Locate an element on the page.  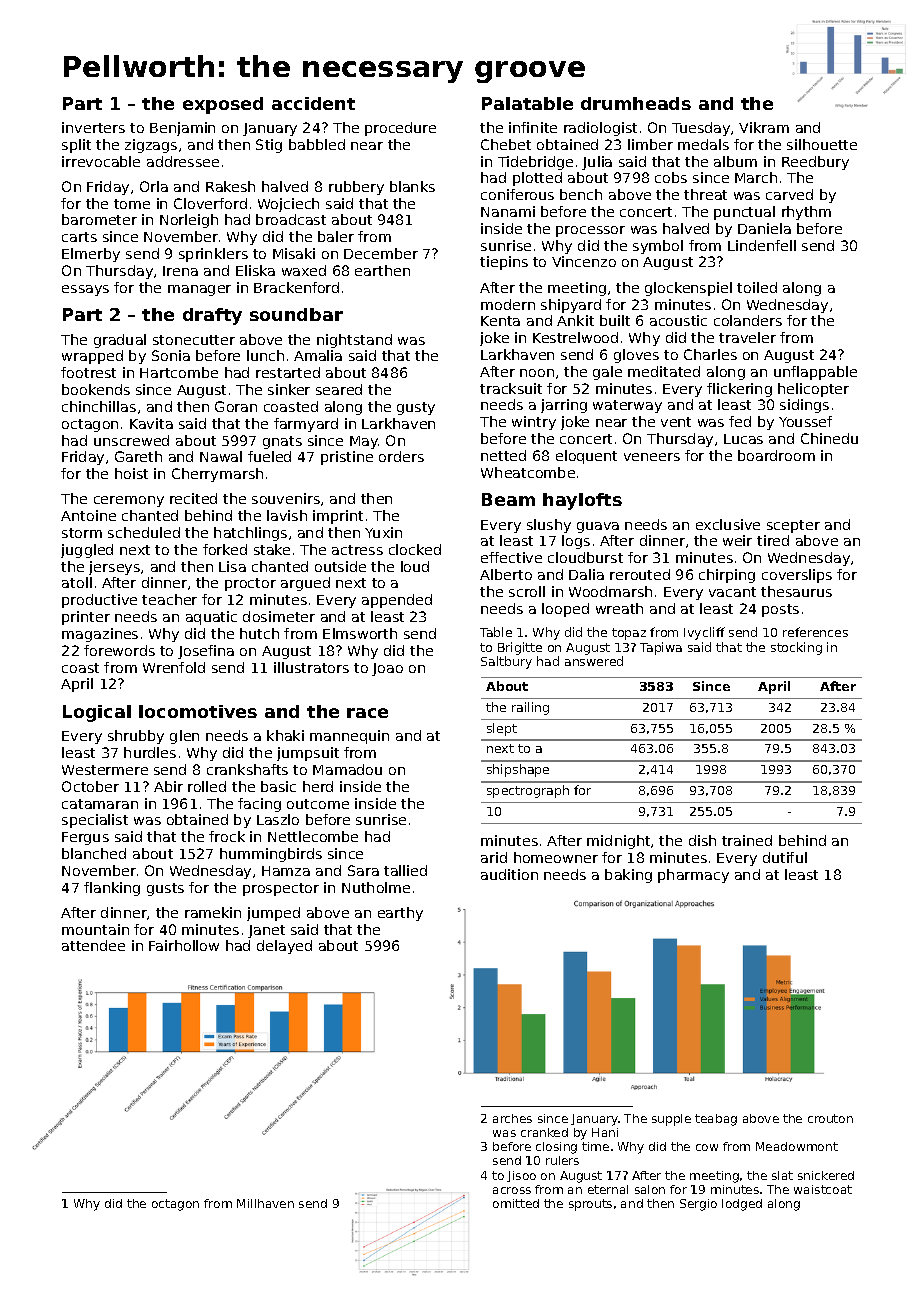
arches is located at coordinates (512, 1118).
